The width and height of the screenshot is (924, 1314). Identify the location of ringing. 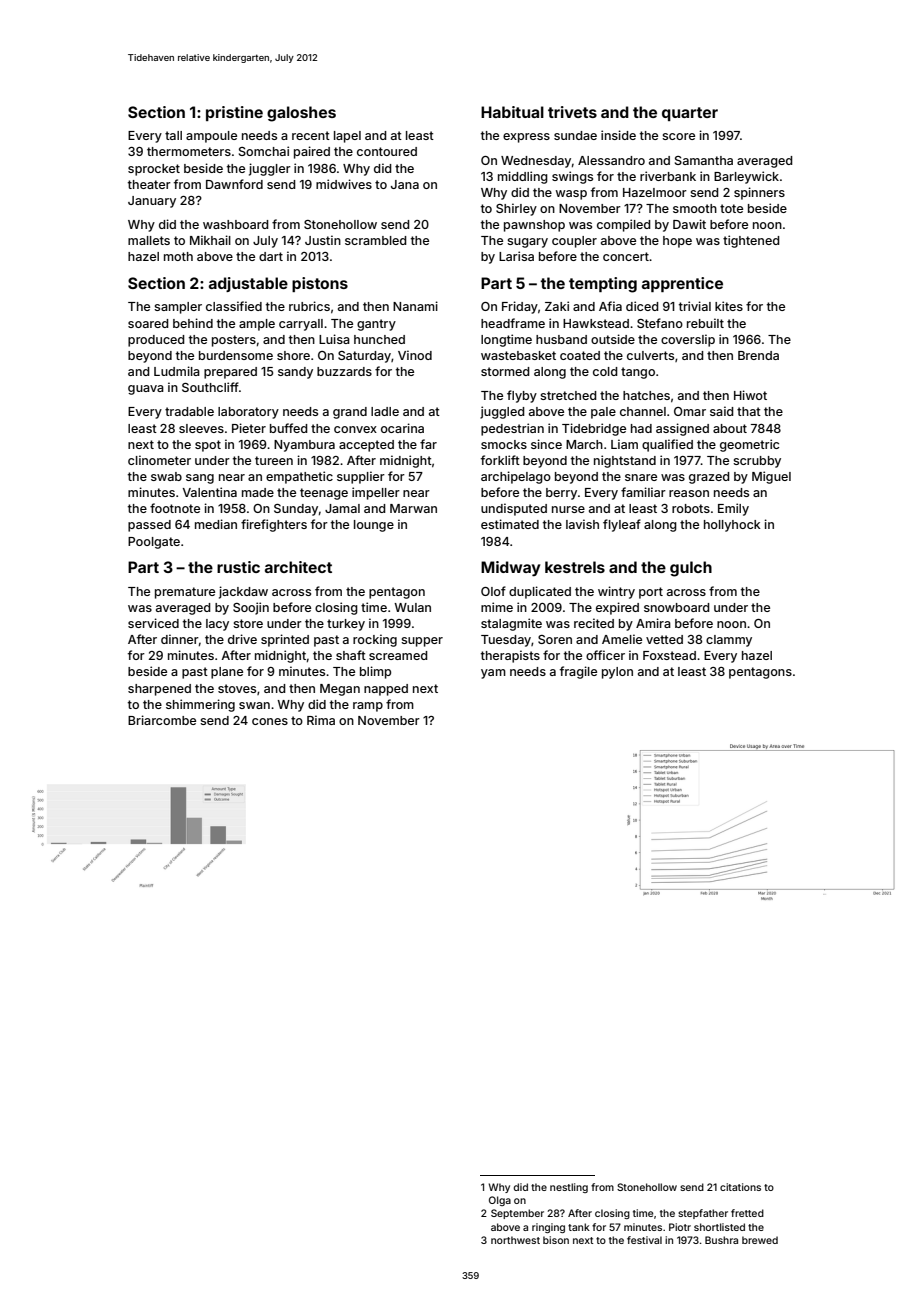
(548, 1228).
